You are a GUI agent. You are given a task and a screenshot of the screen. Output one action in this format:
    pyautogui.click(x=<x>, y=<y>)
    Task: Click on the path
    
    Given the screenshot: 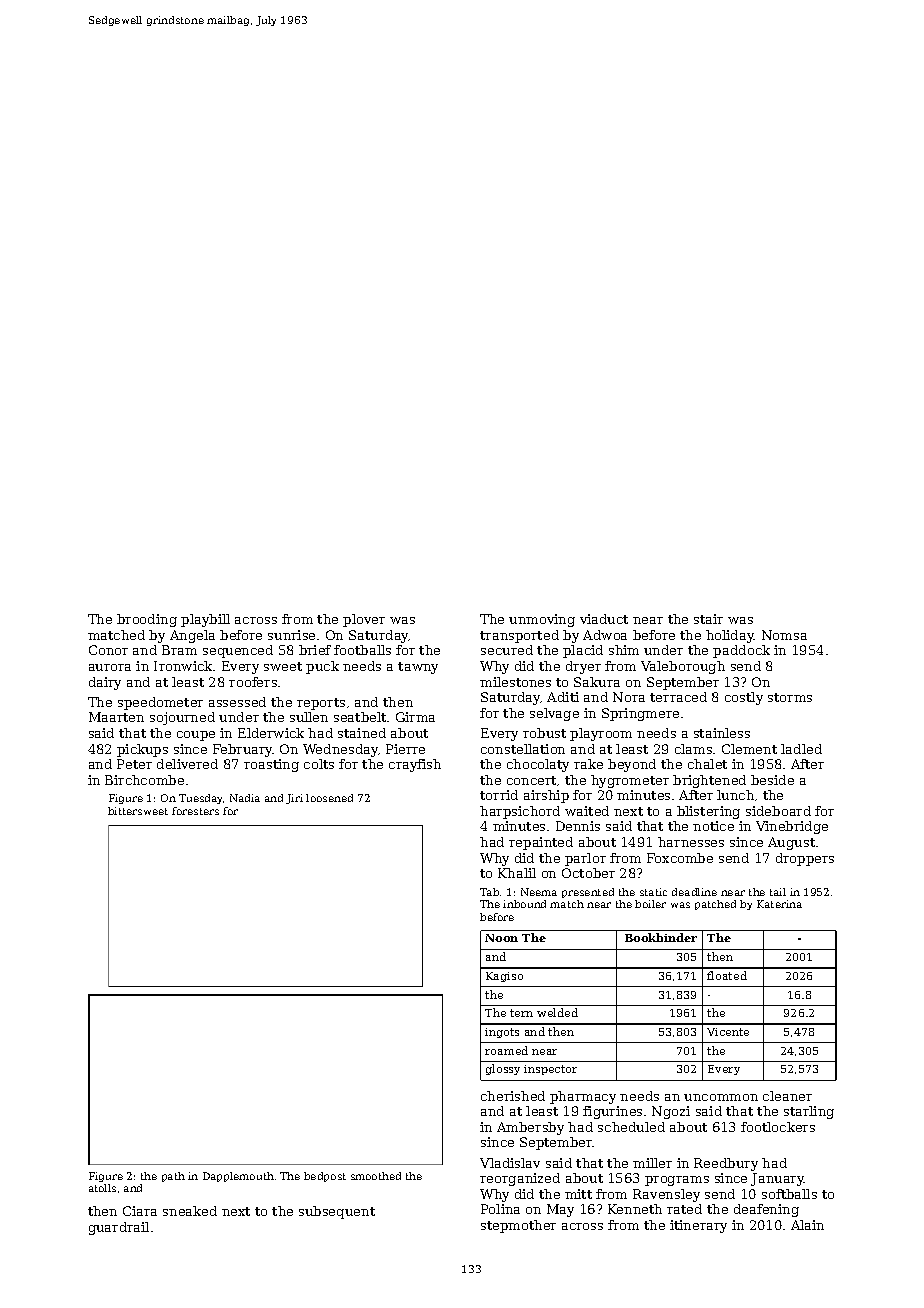 What is the action you would take?
    pyautogui.click(x=173, y=1177)
